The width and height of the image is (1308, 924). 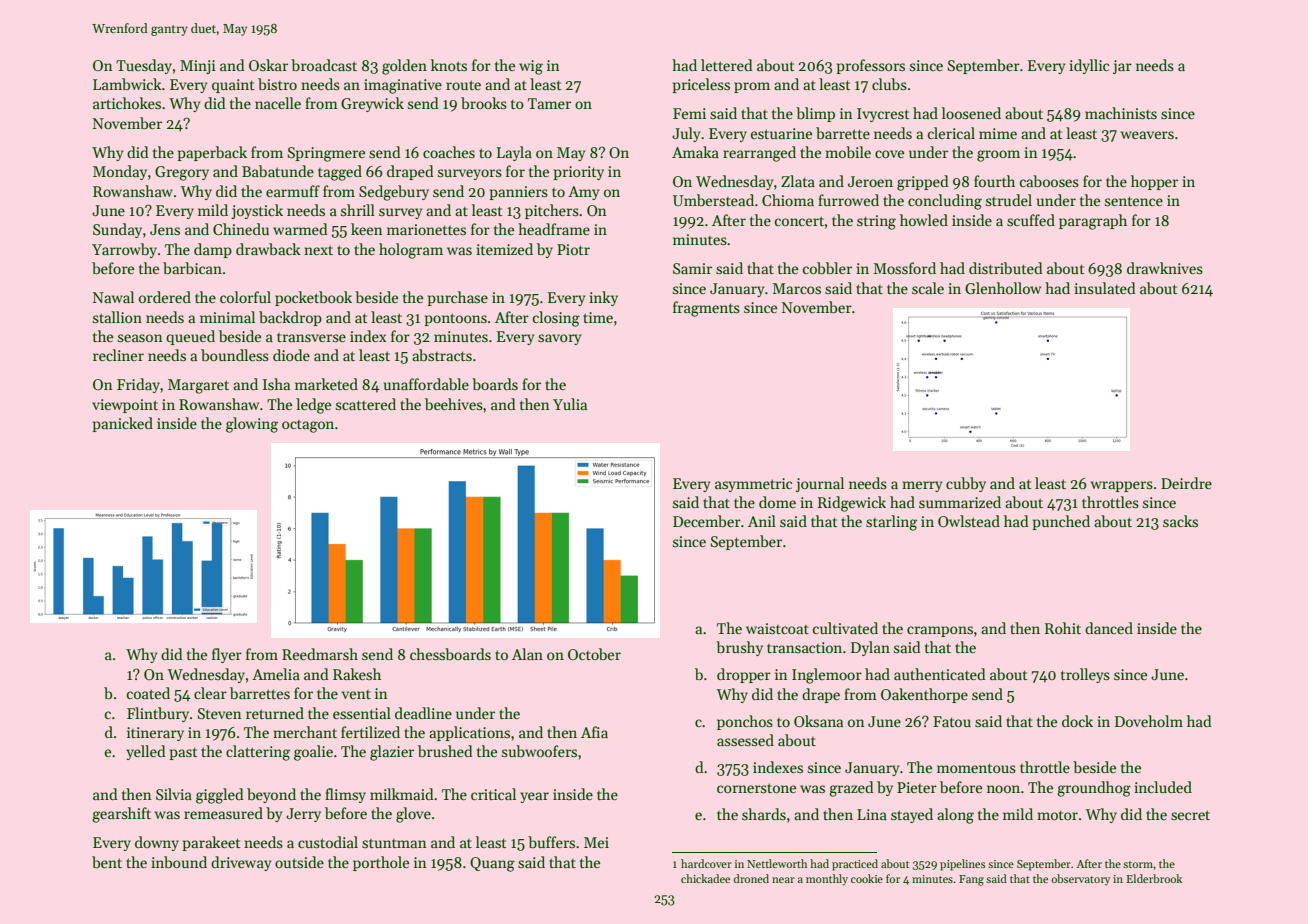 I want to click on Anil, so click(x=762, y=521).
